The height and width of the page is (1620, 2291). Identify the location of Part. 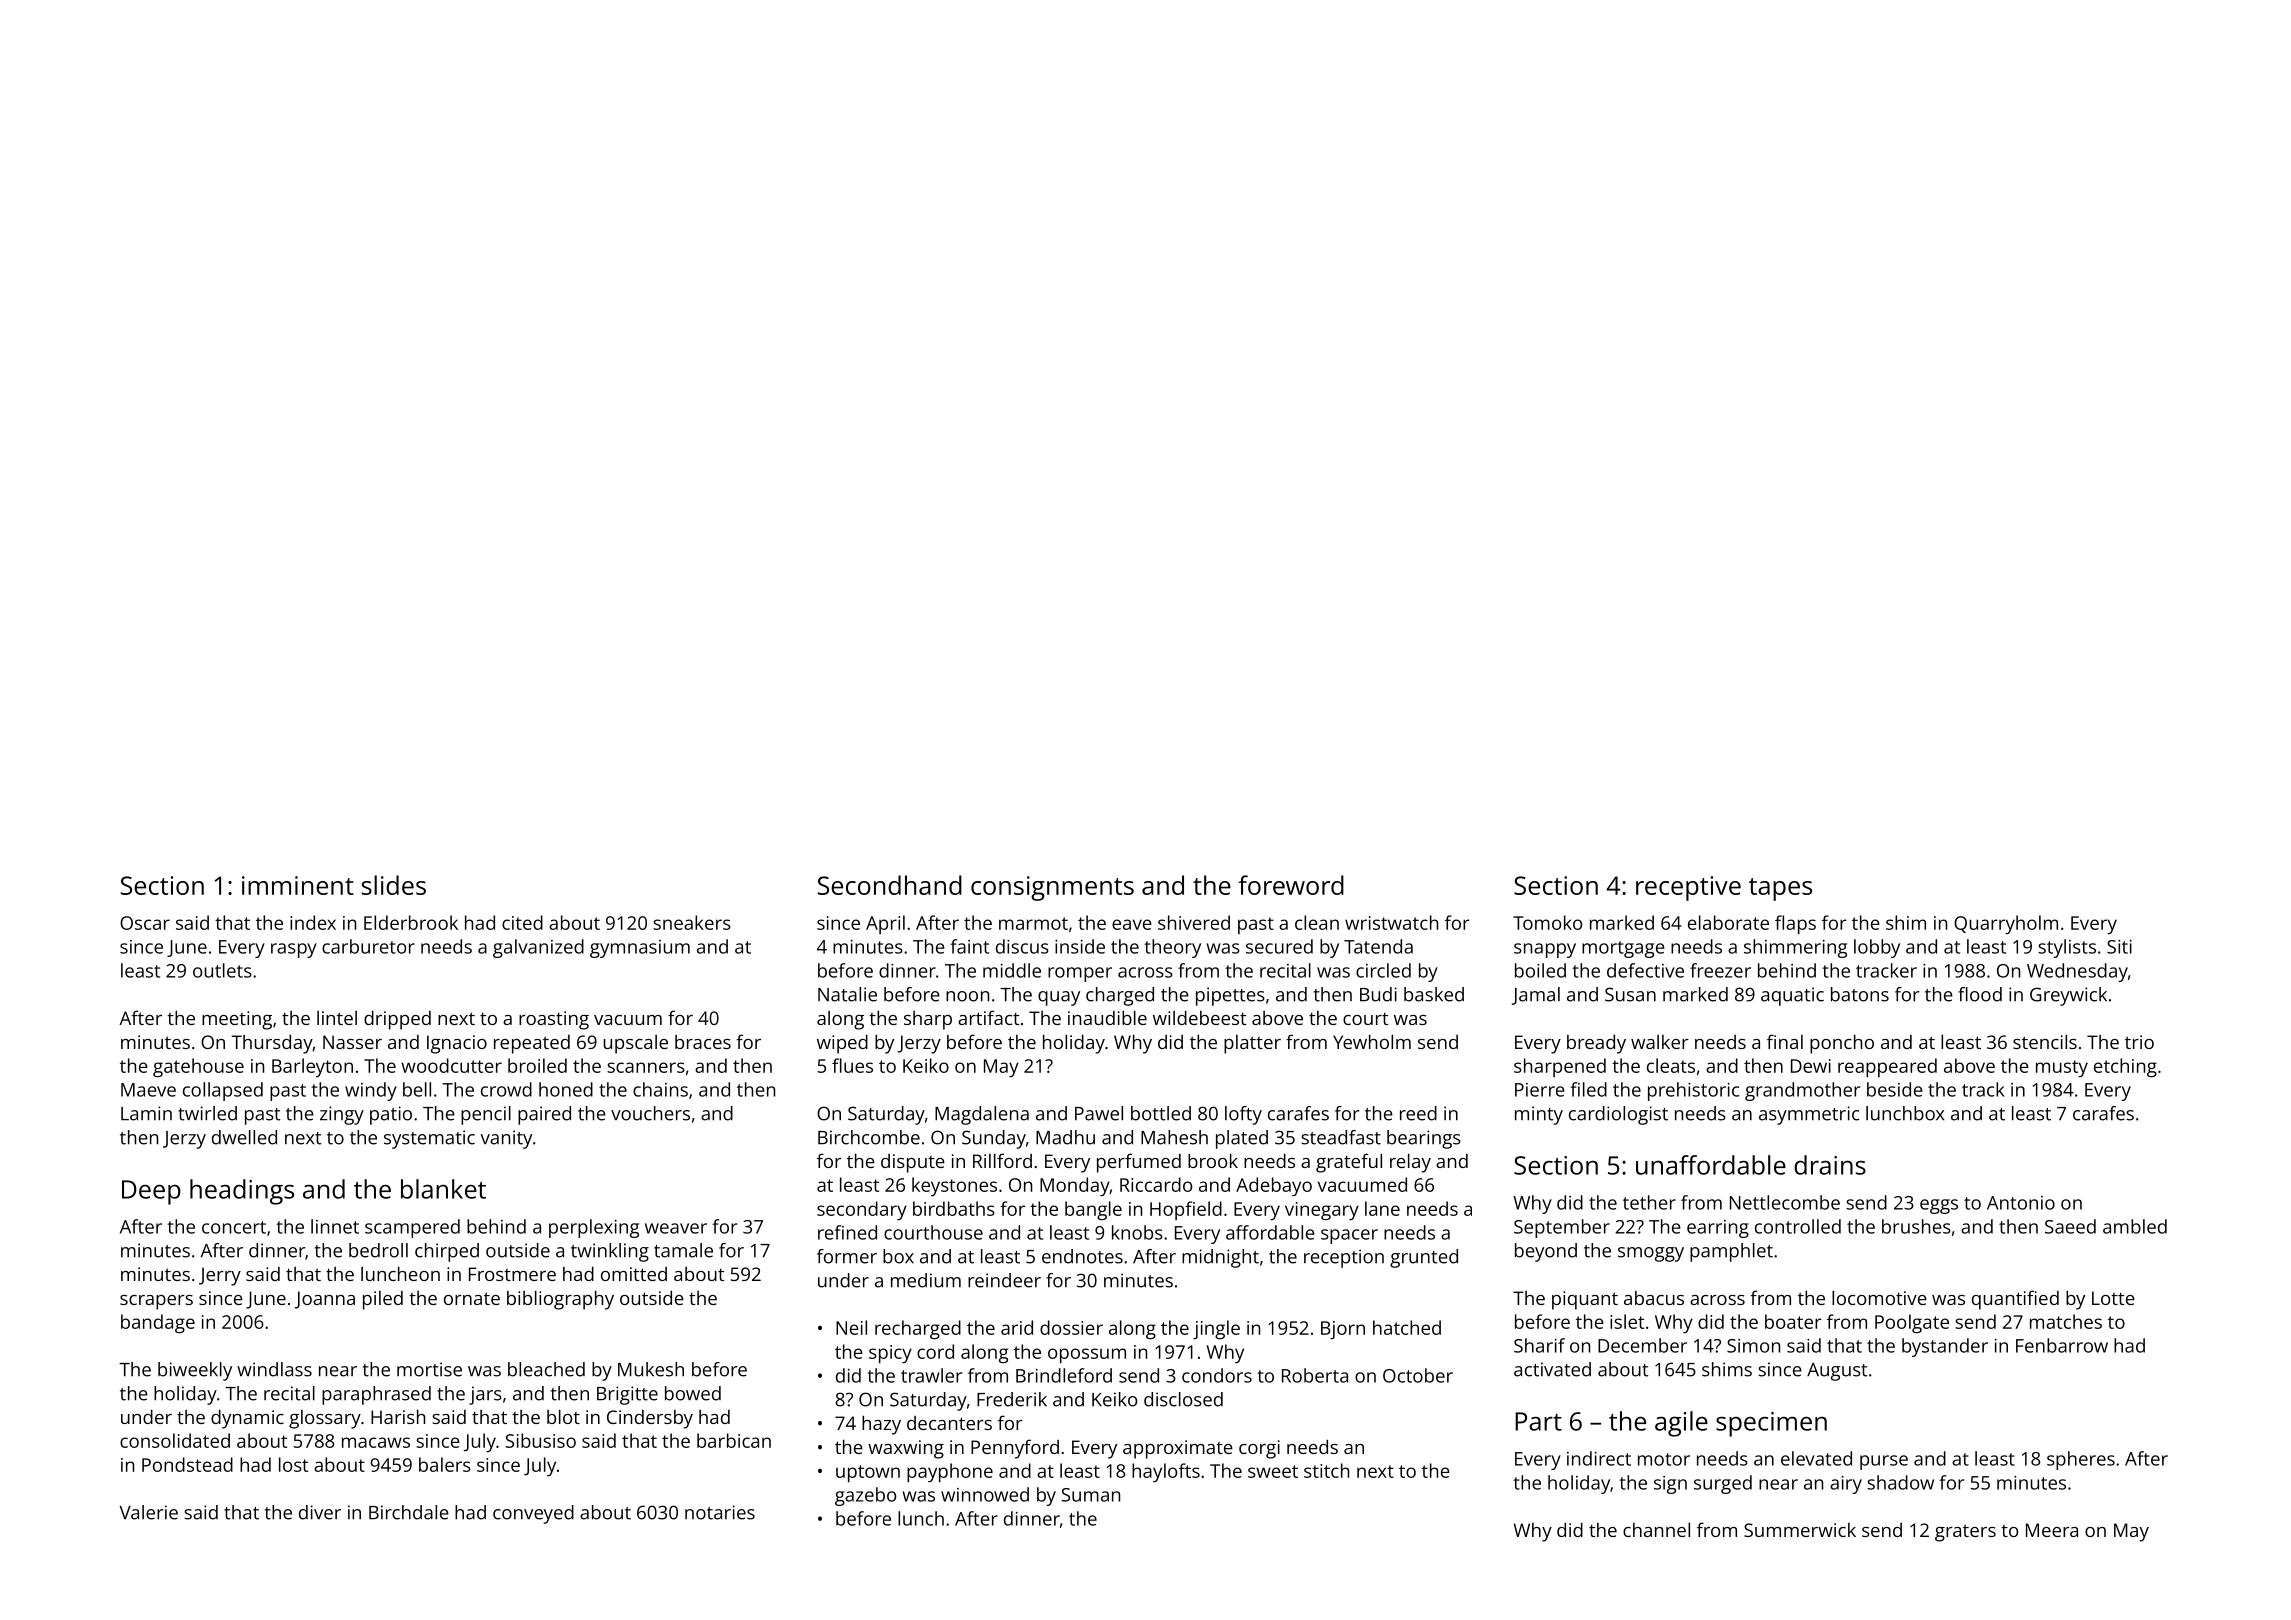
(1538, 1421).
